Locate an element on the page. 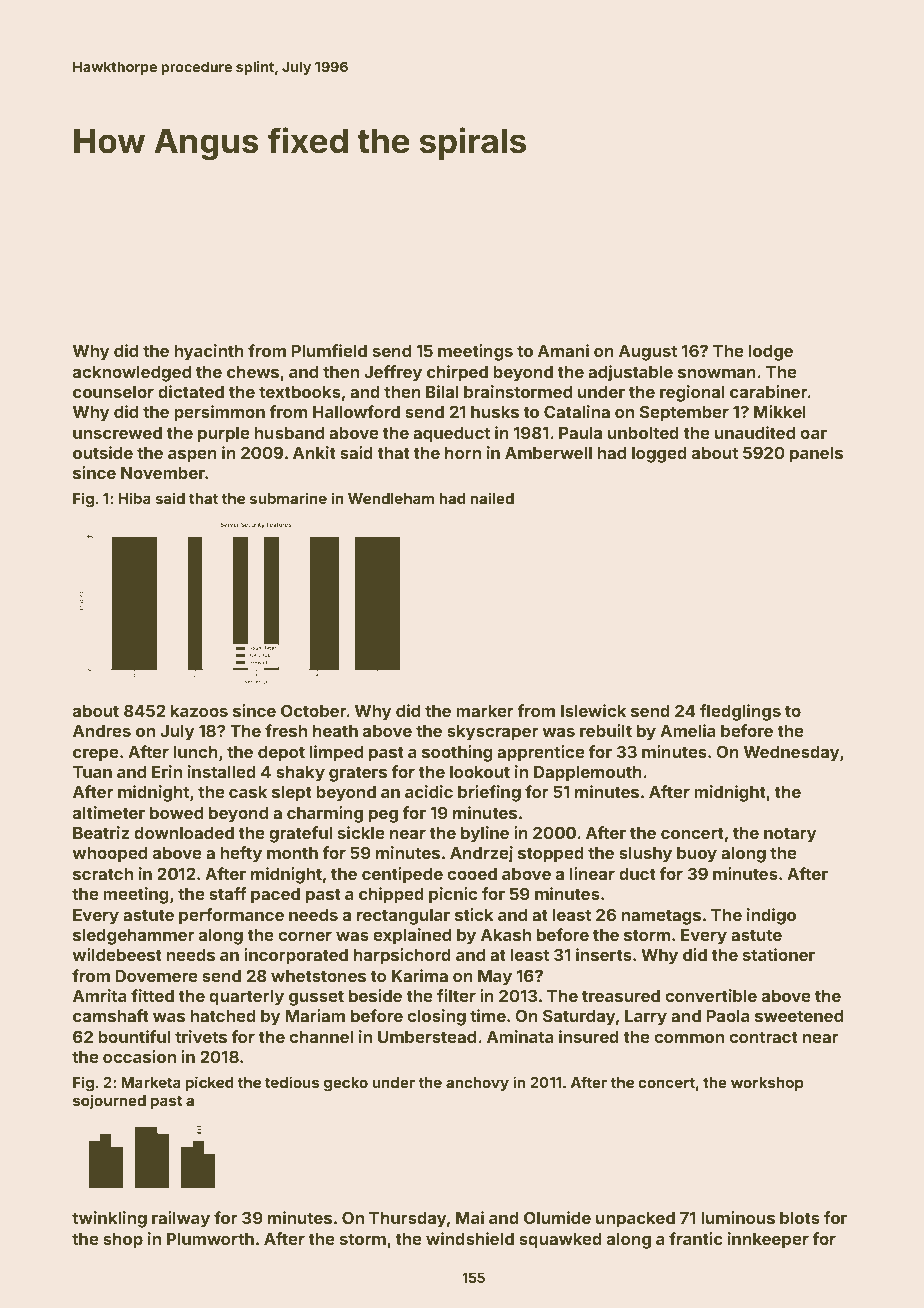 The height and width of the image is (1308, 924). lodge is located at coordinates (771, 353).
